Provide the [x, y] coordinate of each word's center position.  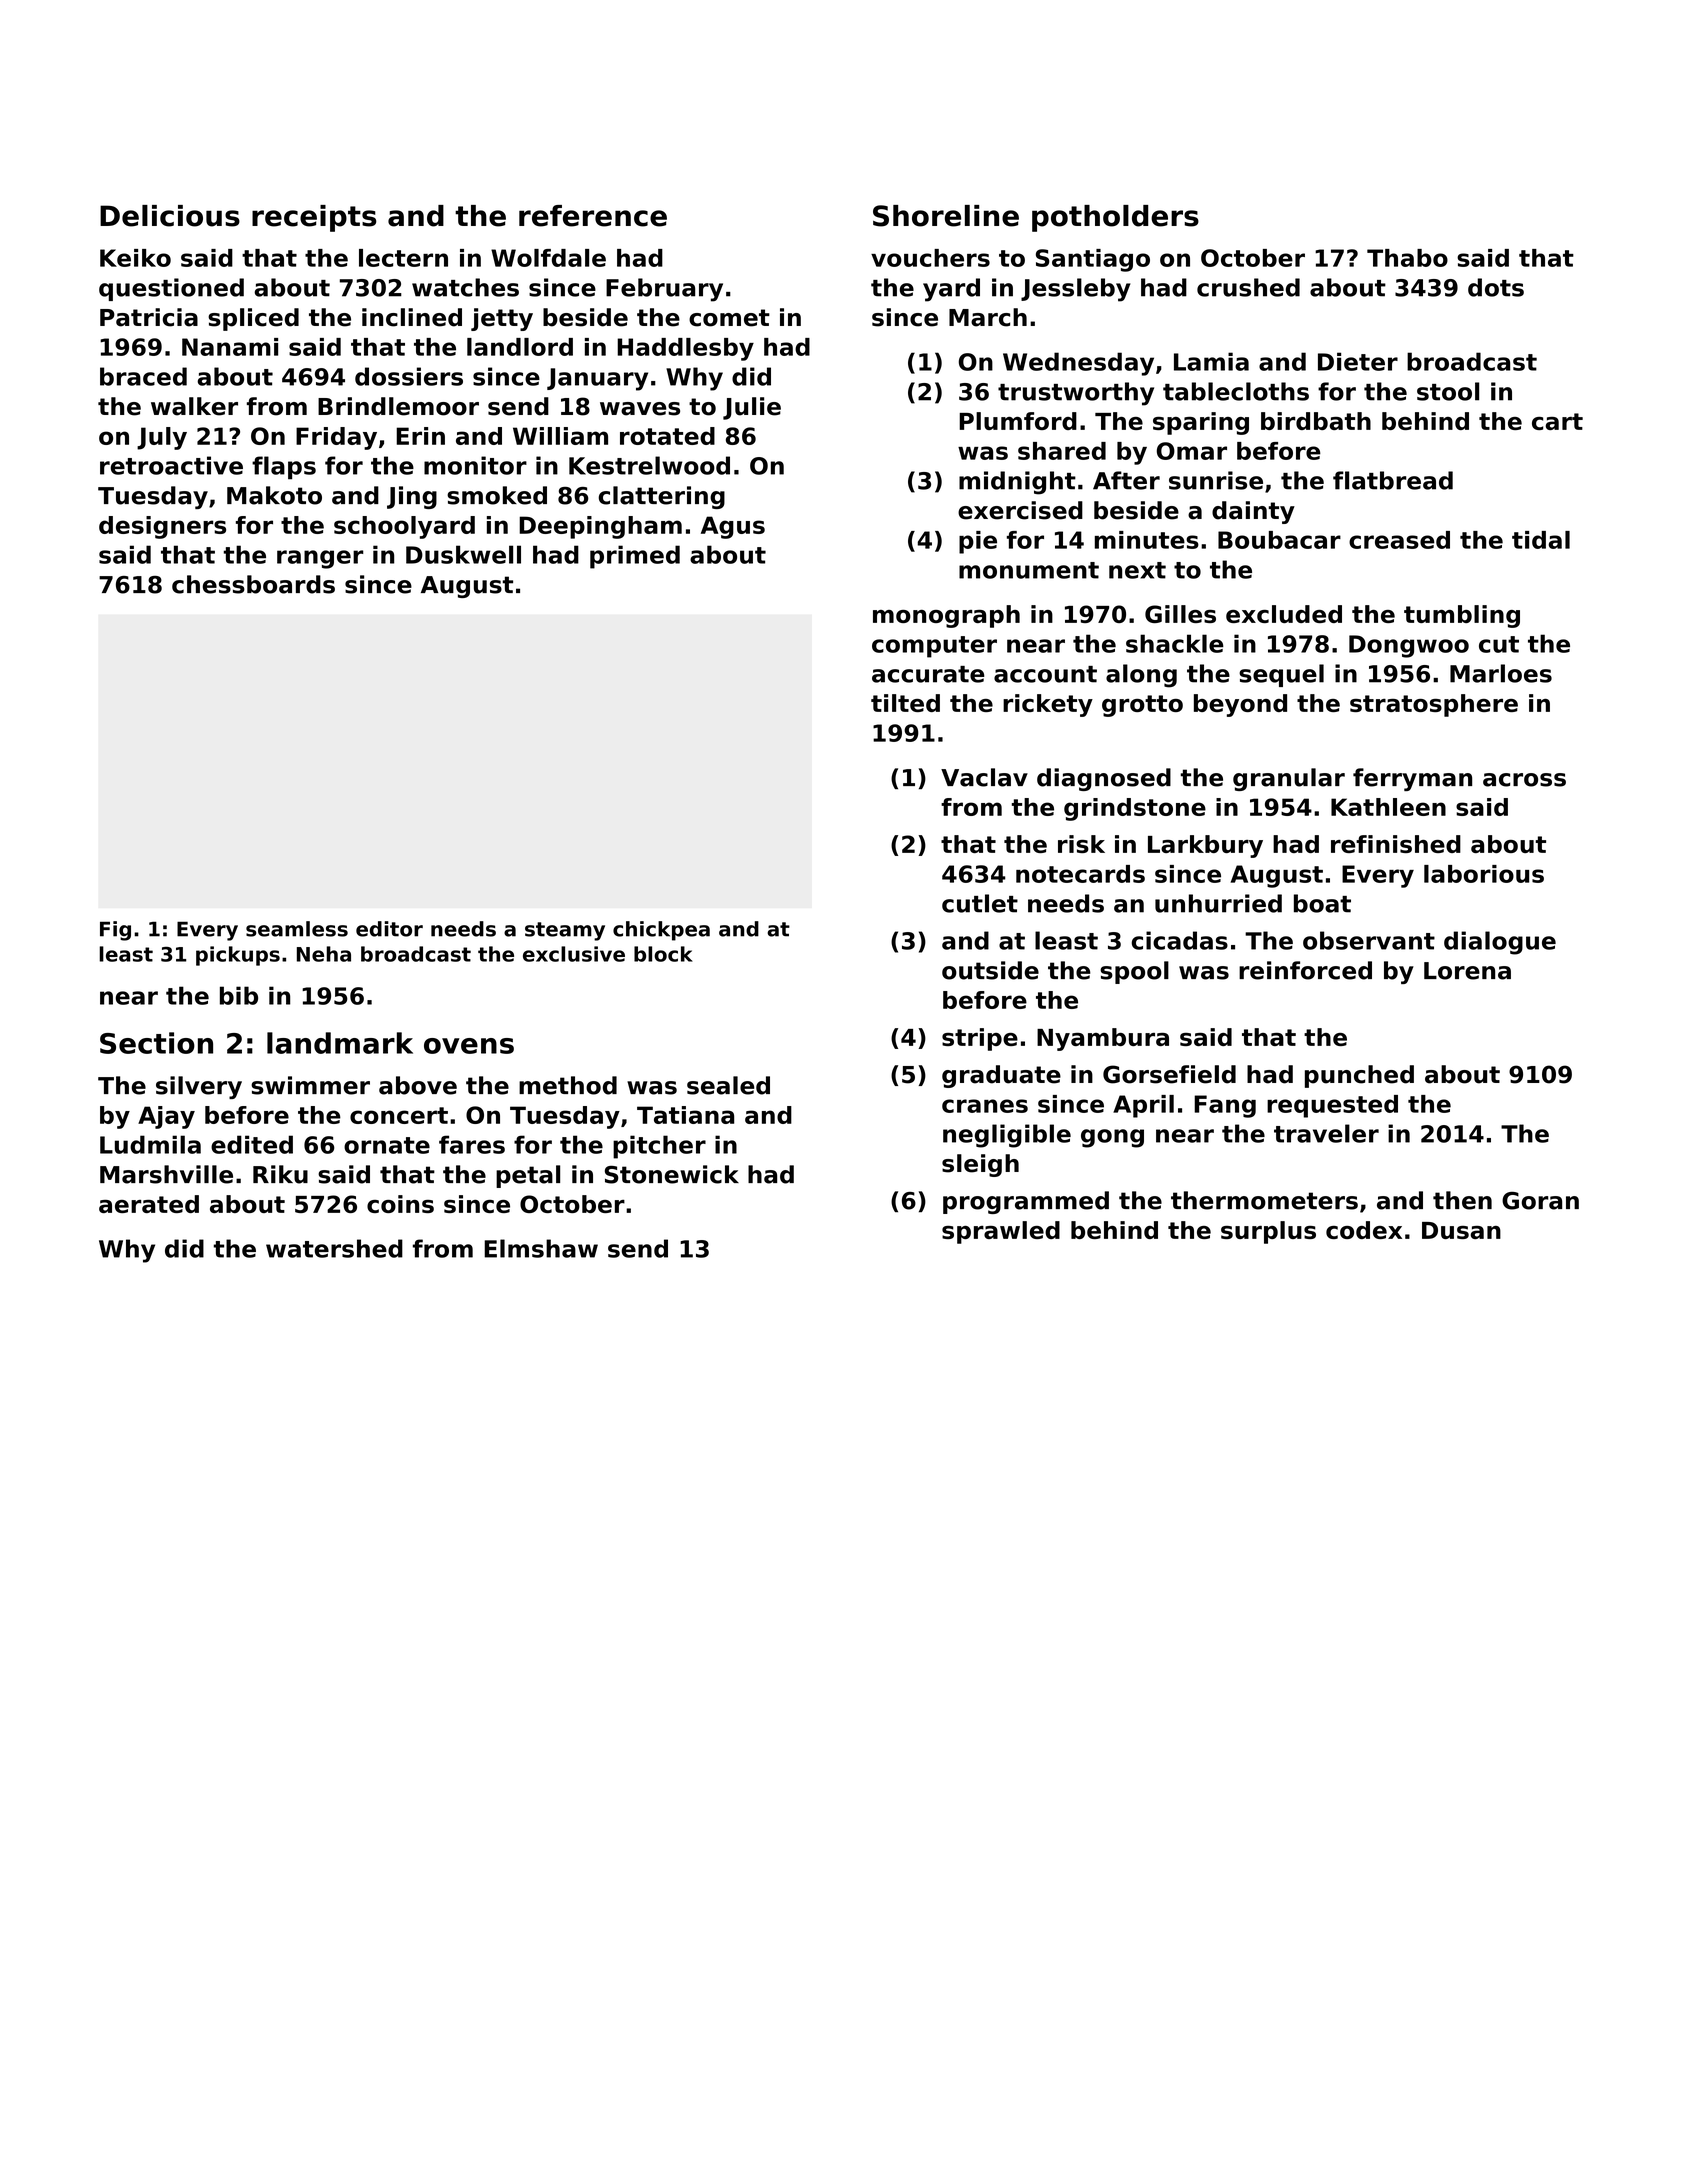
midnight [1017, 483]
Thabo [1407, 258]
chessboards [253, 584]
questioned [171, 289]
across [1524, 780]
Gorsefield [1169, 1074]
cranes [985, 1106]
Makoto [274, 495]
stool [1448, 391]
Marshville [166, 1174]
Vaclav [984, 777]
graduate [1001, 1076]
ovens [469, 1046]
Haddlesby [685, 349]
